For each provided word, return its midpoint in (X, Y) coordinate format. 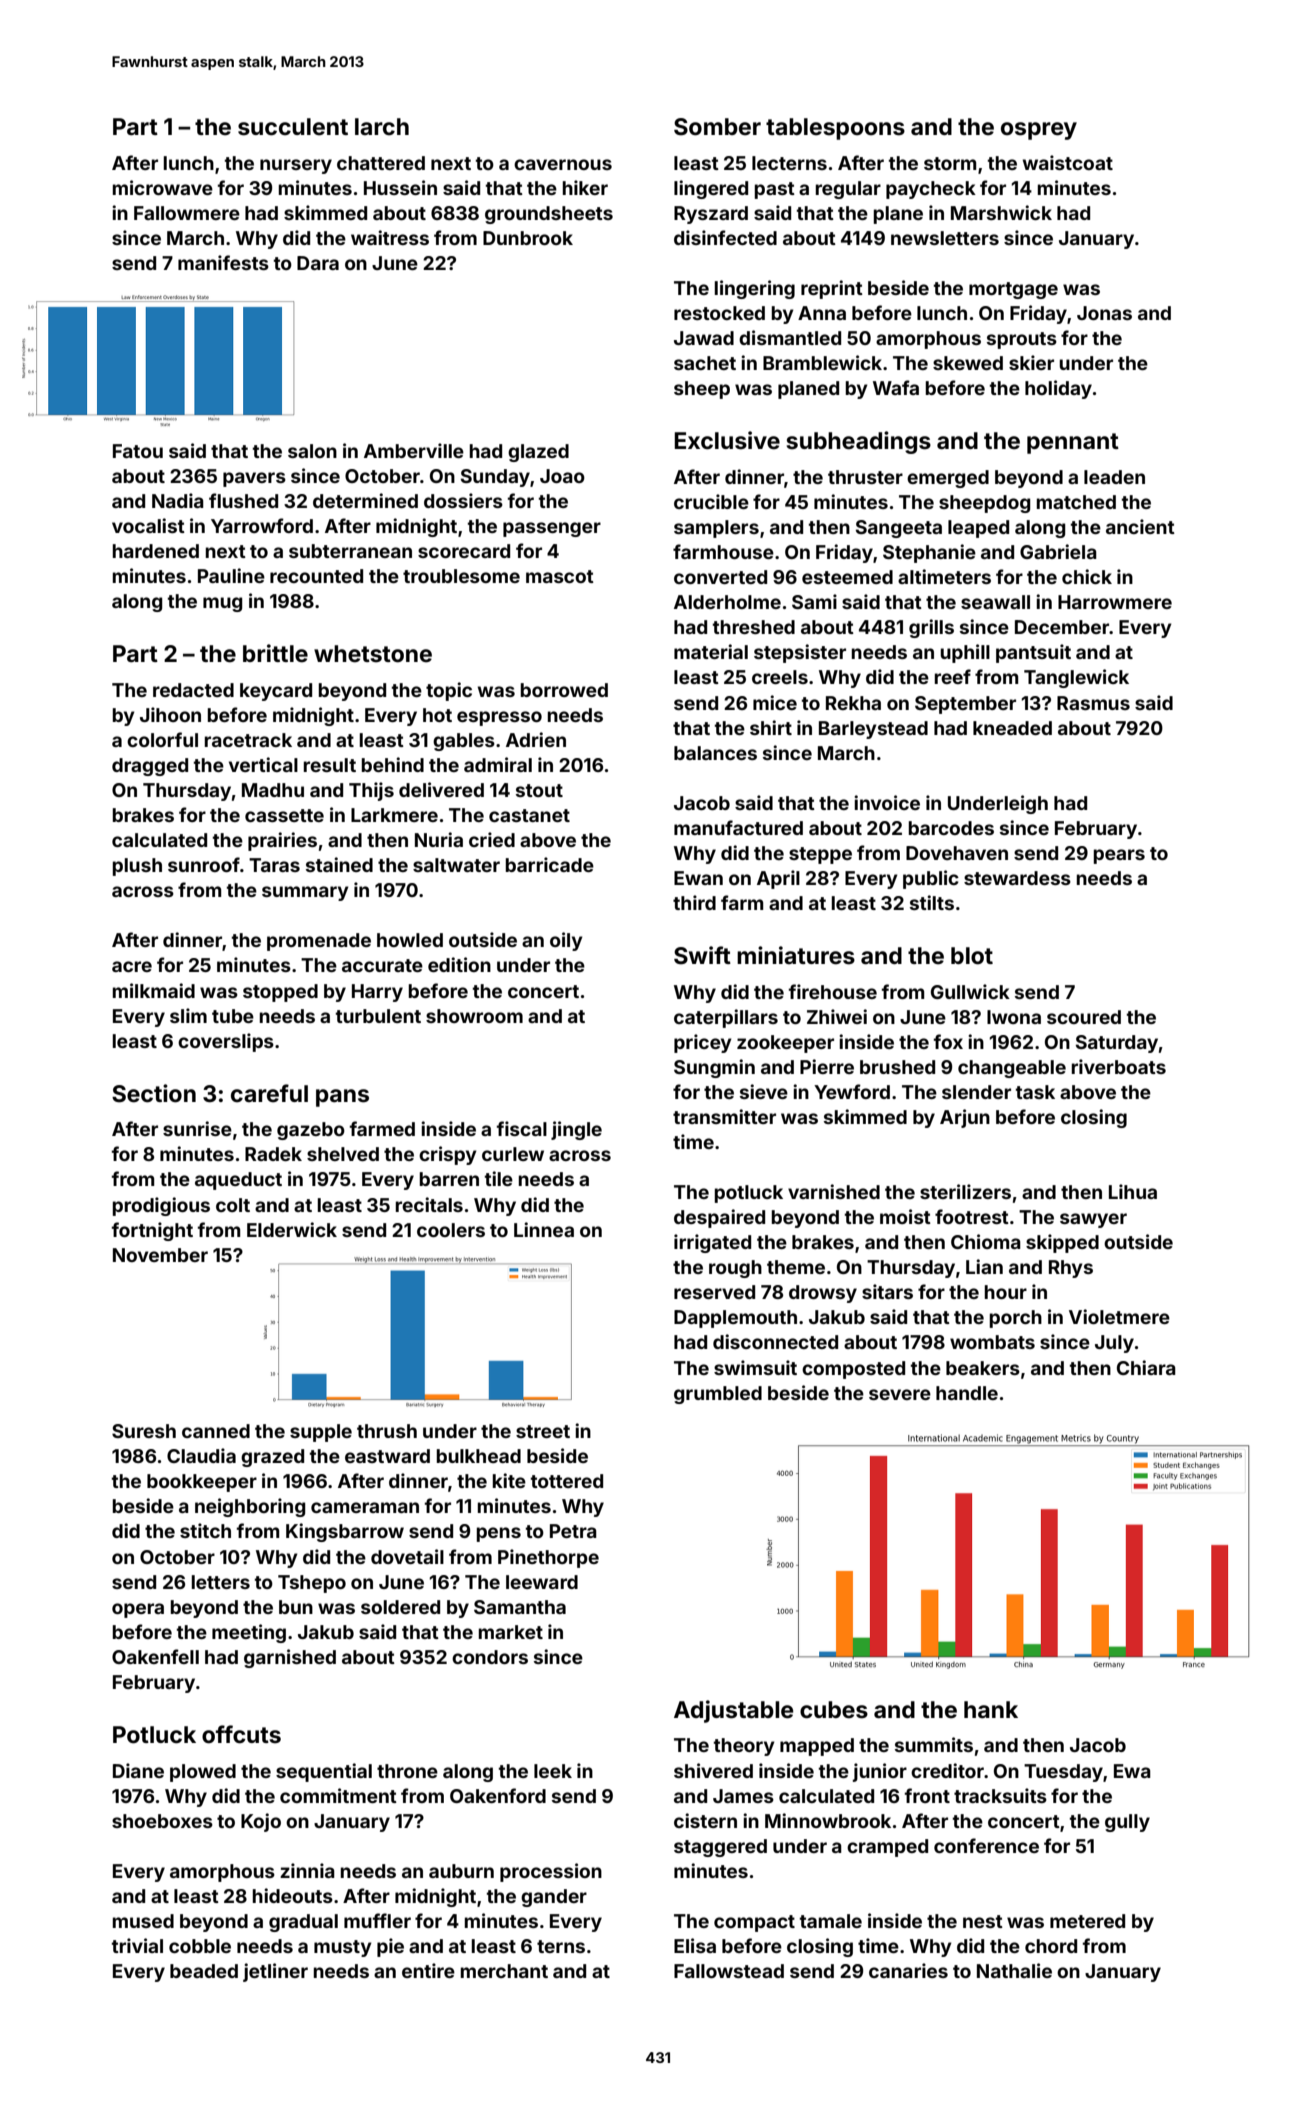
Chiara (1146, 1367)
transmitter (724, 1116)
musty (343, 1948)
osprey (1039, 131)
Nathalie (1014, 1970)
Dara (318, 263)
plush (137, 867)
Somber (717, 127)
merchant (504, 1971)
